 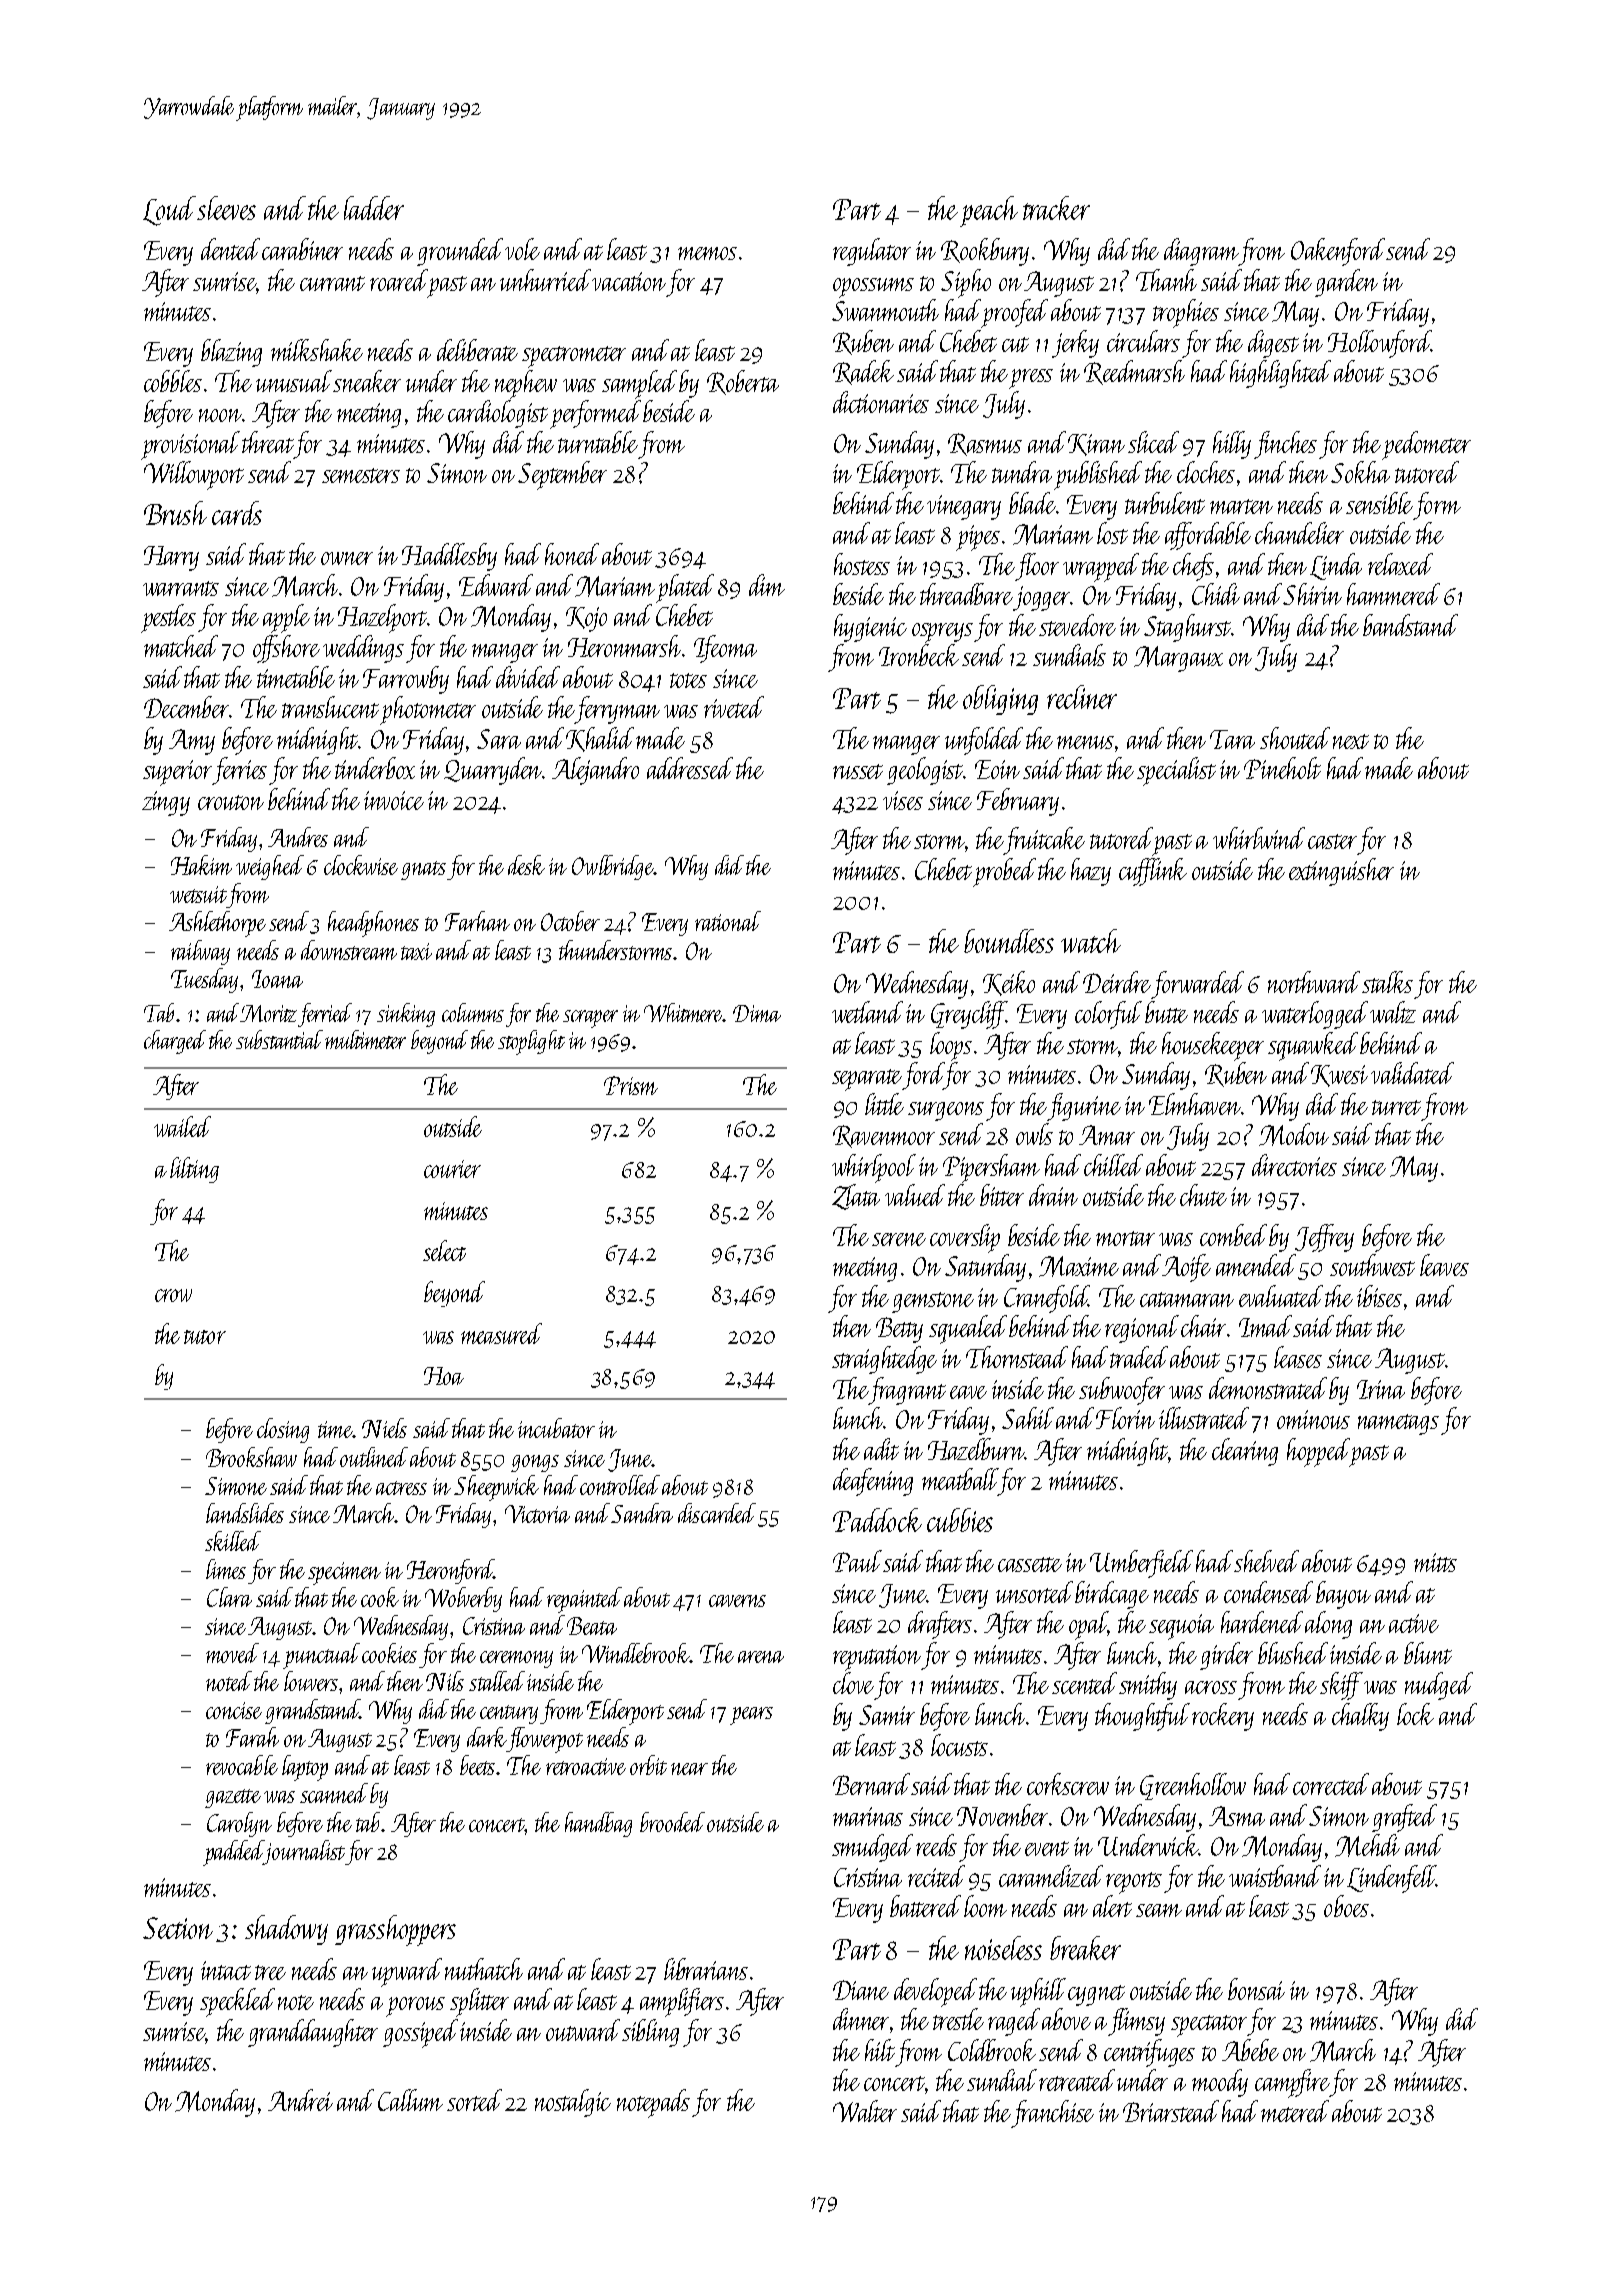 What do you see at coordinates (1186, 313) in the page?
I see `trophies` at bounding box center [1186, 313].
